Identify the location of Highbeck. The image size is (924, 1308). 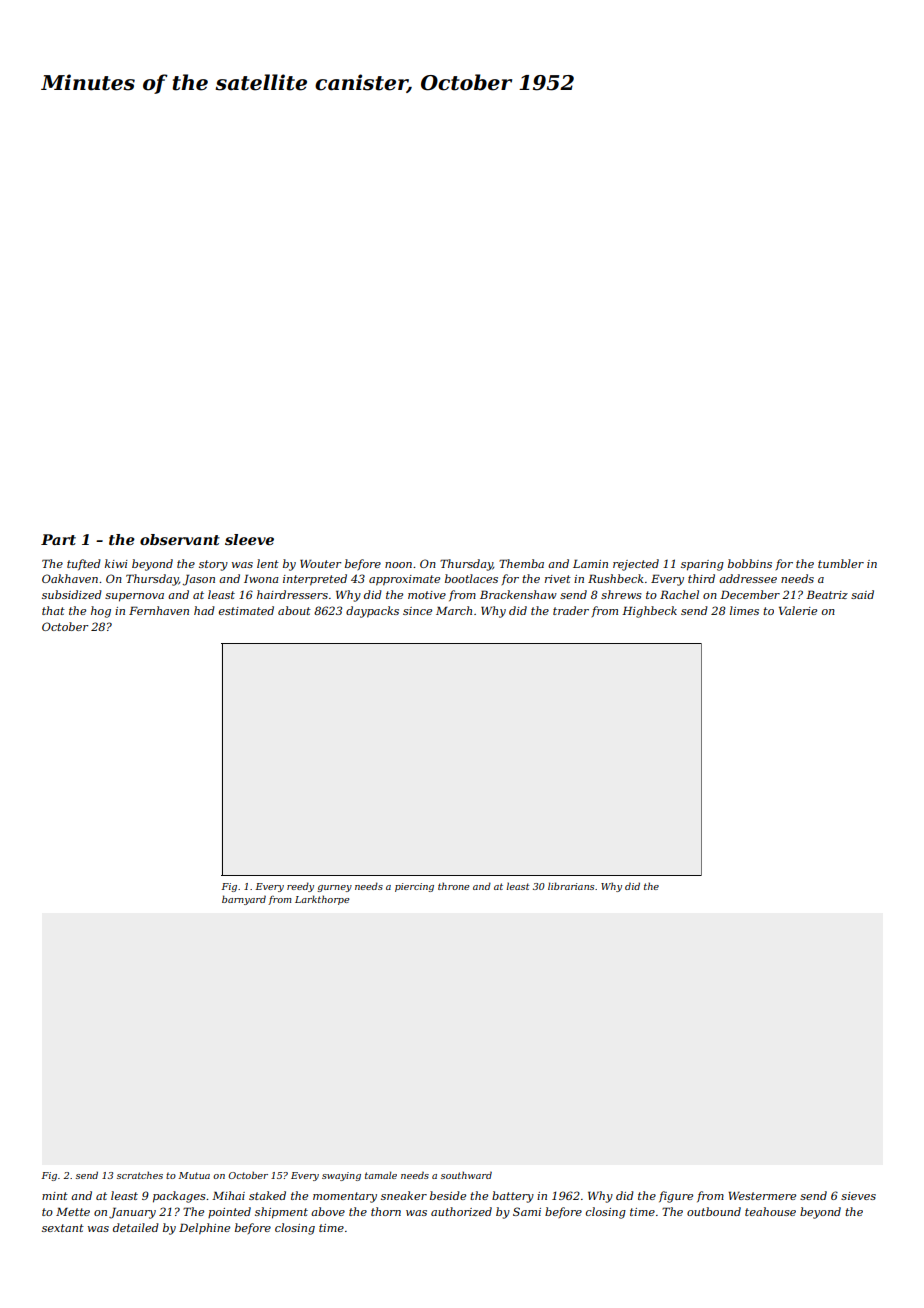
(649, 612).
